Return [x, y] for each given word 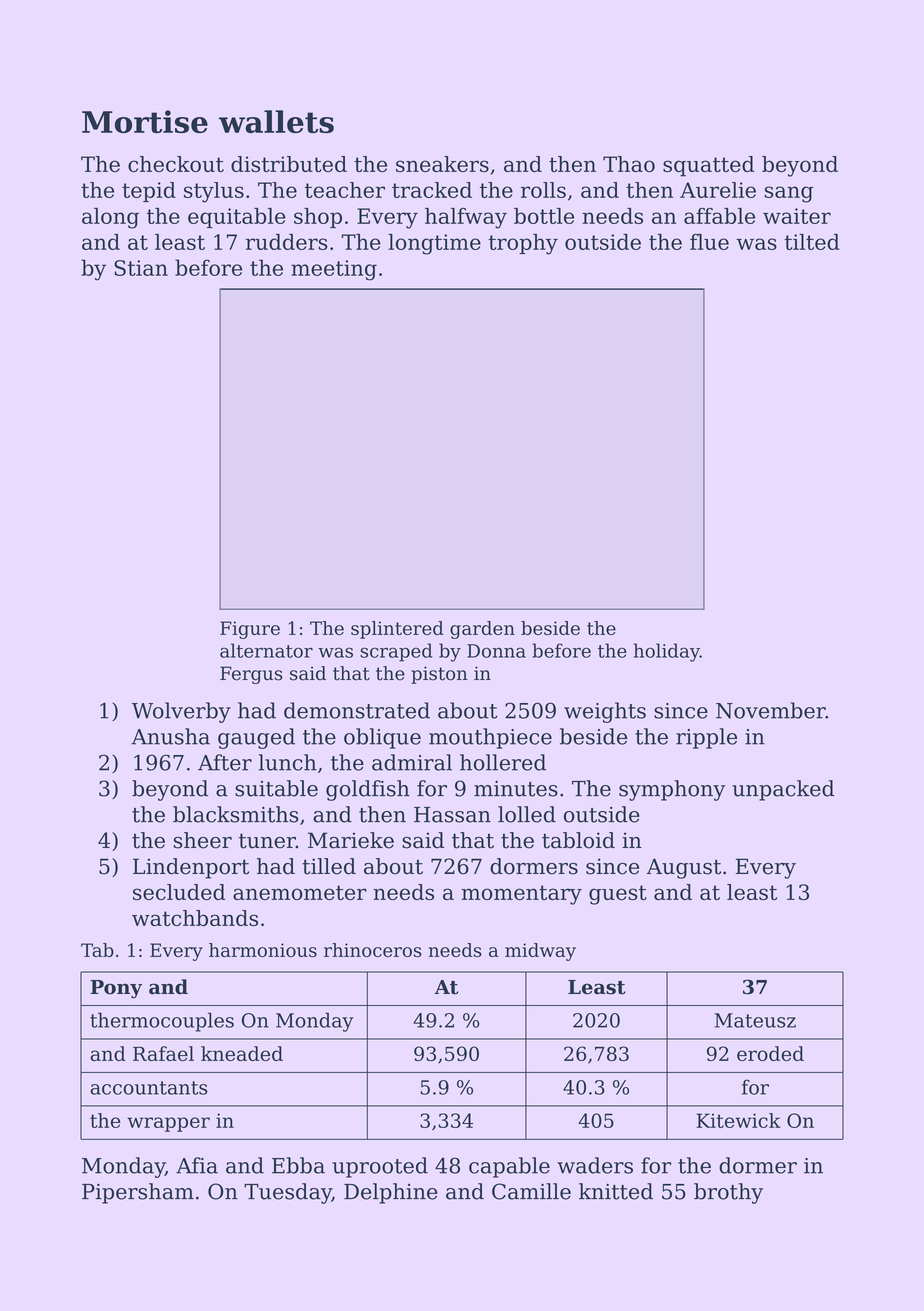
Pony [116, 989]
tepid [149, 192]
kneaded [242, 1053]
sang [788, 194]
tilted [812, 242]
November [771, 710]
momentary [522, 895]
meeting [334, 270]
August [683, 868]
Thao [629, 164]
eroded [770, 1053]
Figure [250, 630]
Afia [197, 1165]
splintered [397, 630]
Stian [141, 268]
